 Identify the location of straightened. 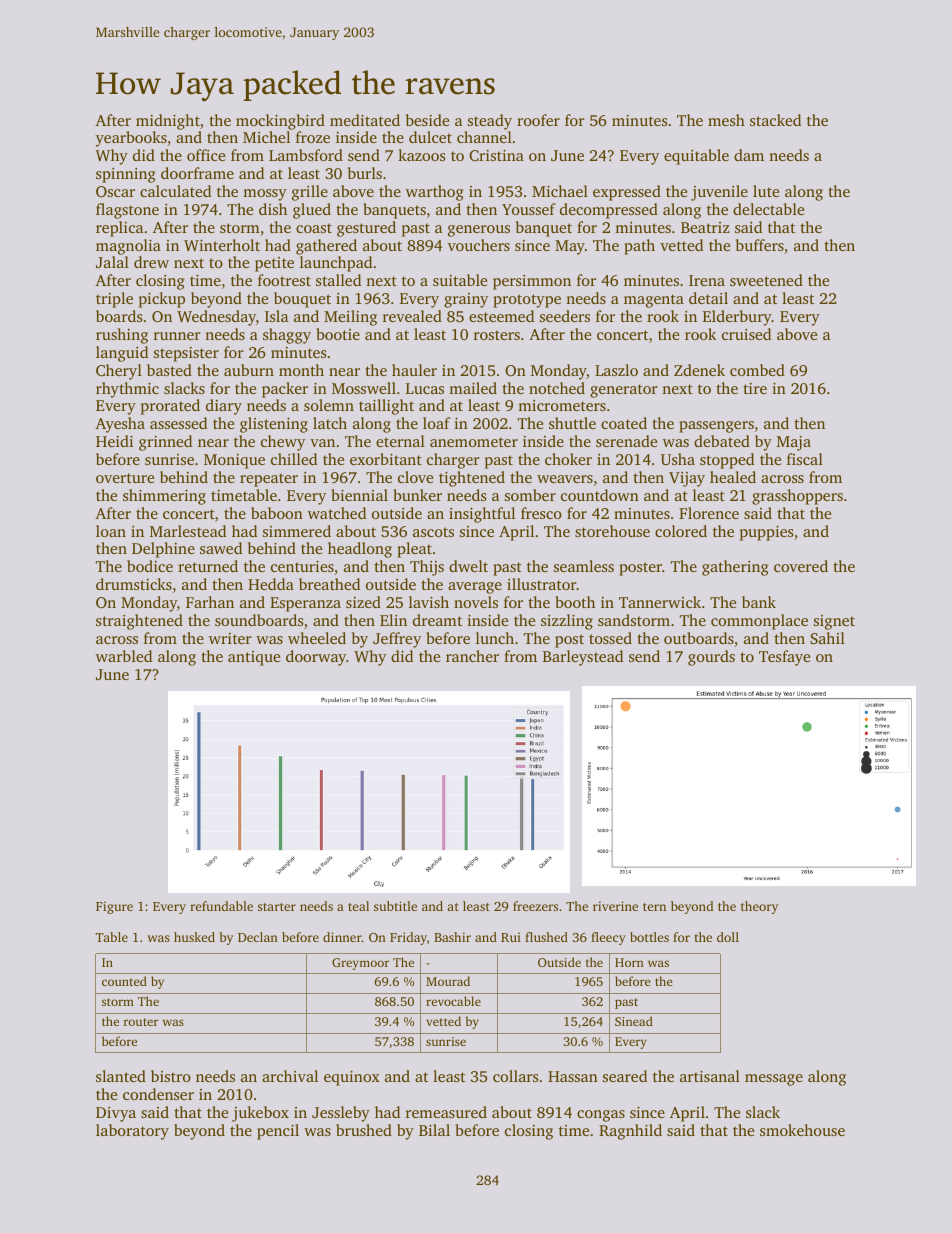
(139, 622).
